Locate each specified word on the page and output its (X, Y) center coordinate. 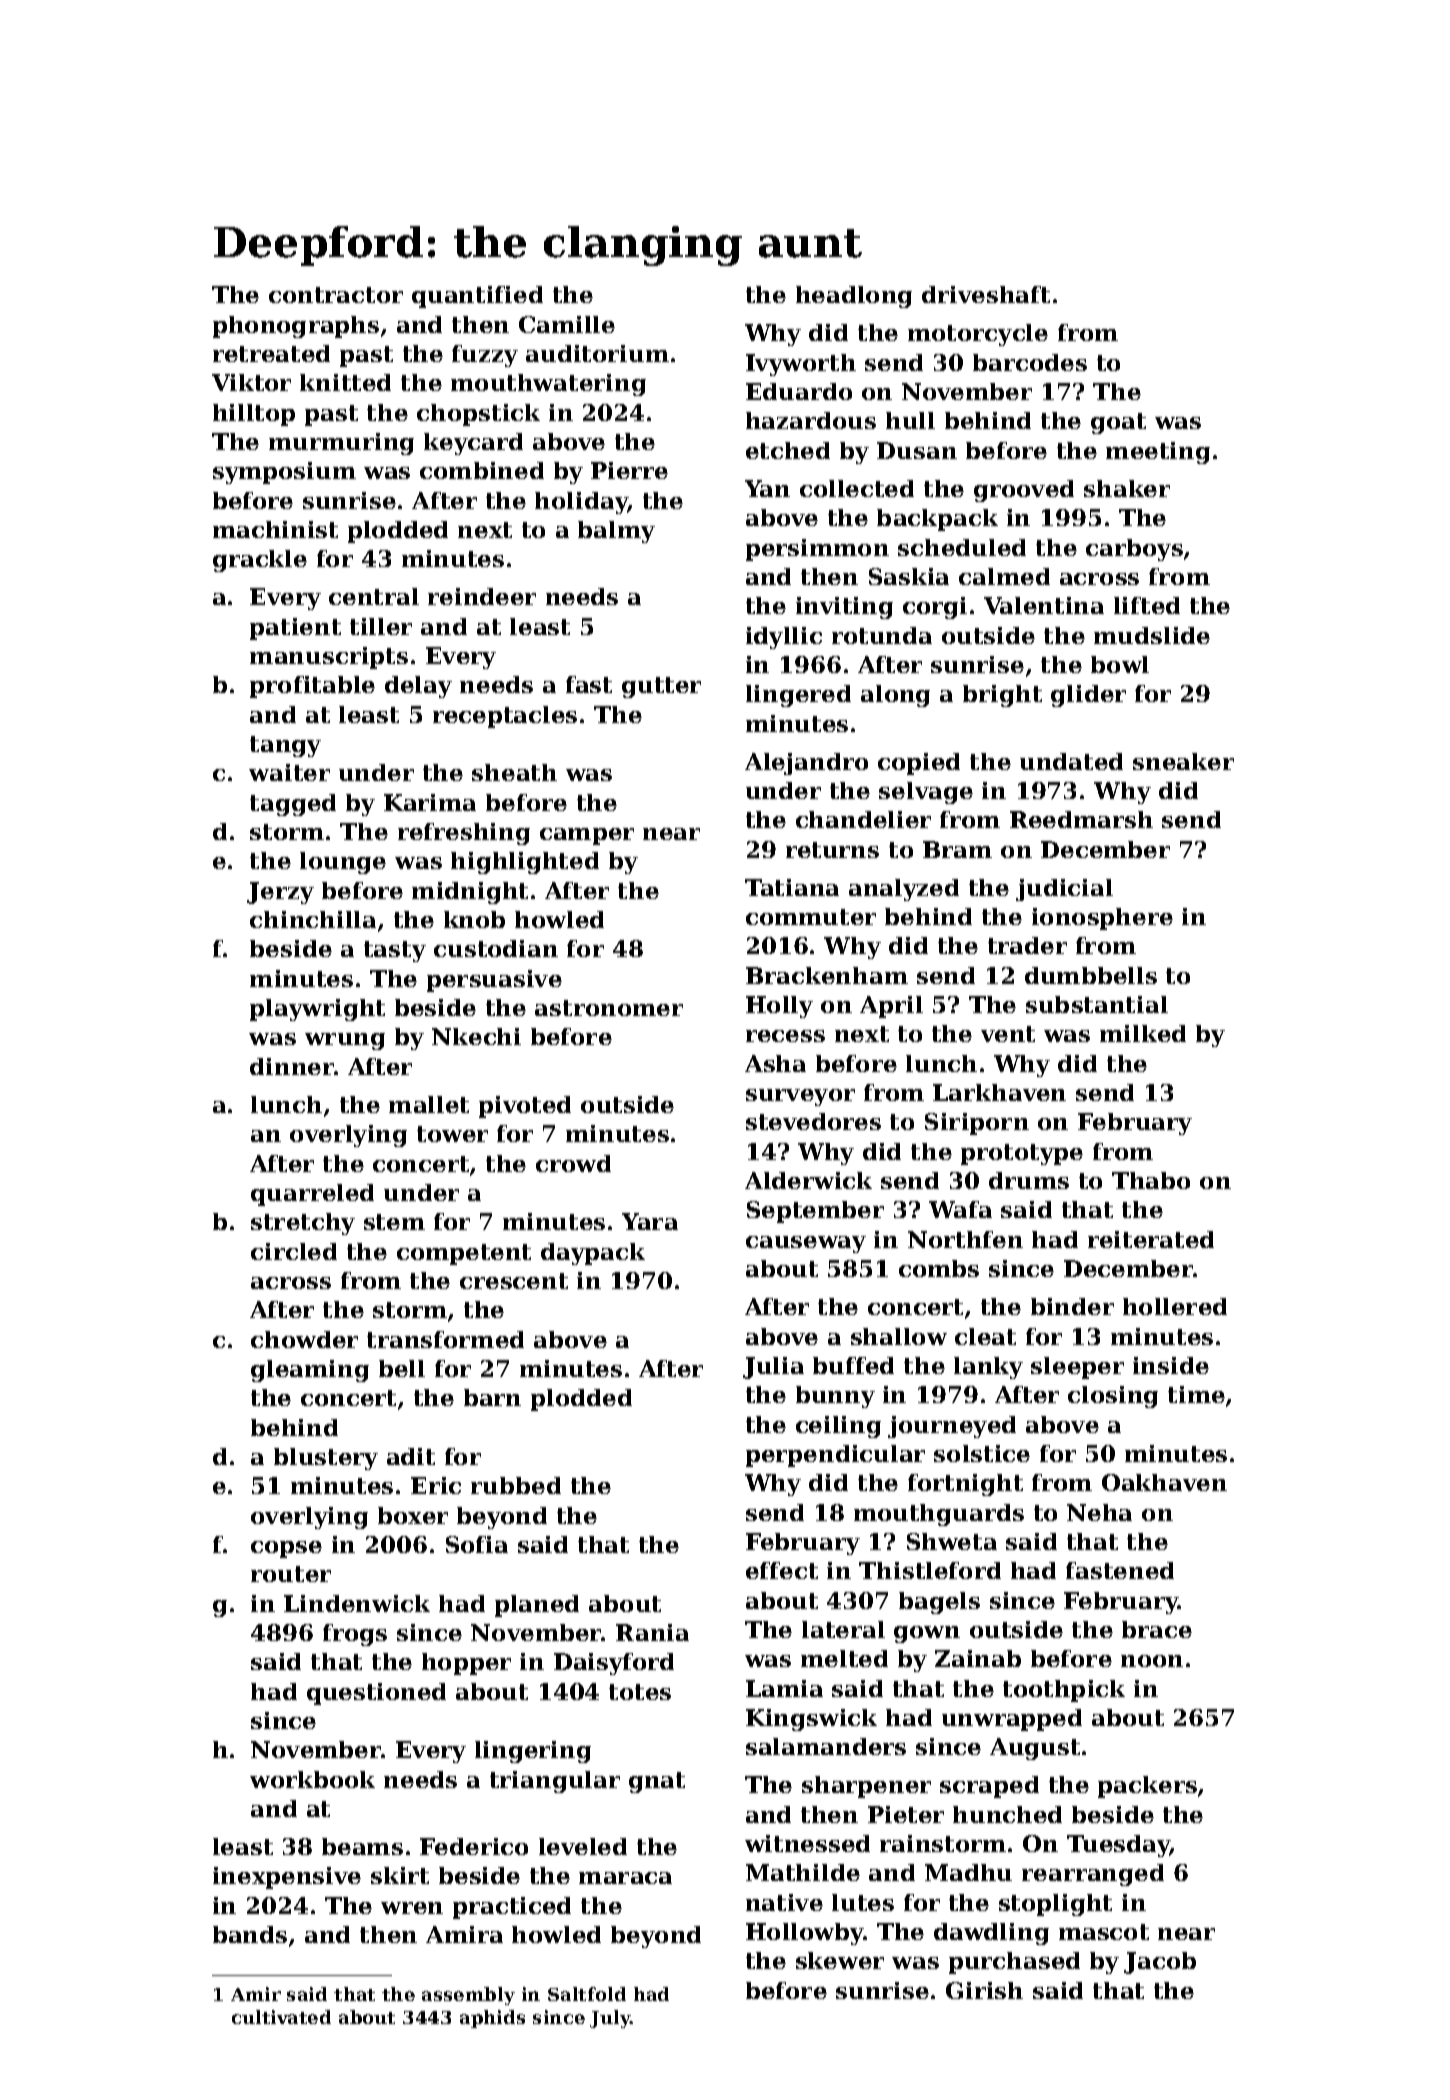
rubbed (516, 1485)
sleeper (1077, 1368)
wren (412, 1908)
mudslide (1152, 635)
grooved (1024, 491)
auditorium (597, 353)
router (291, 1574)
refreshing (464, 834)
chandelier (863, 819)
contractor (336, 295)
